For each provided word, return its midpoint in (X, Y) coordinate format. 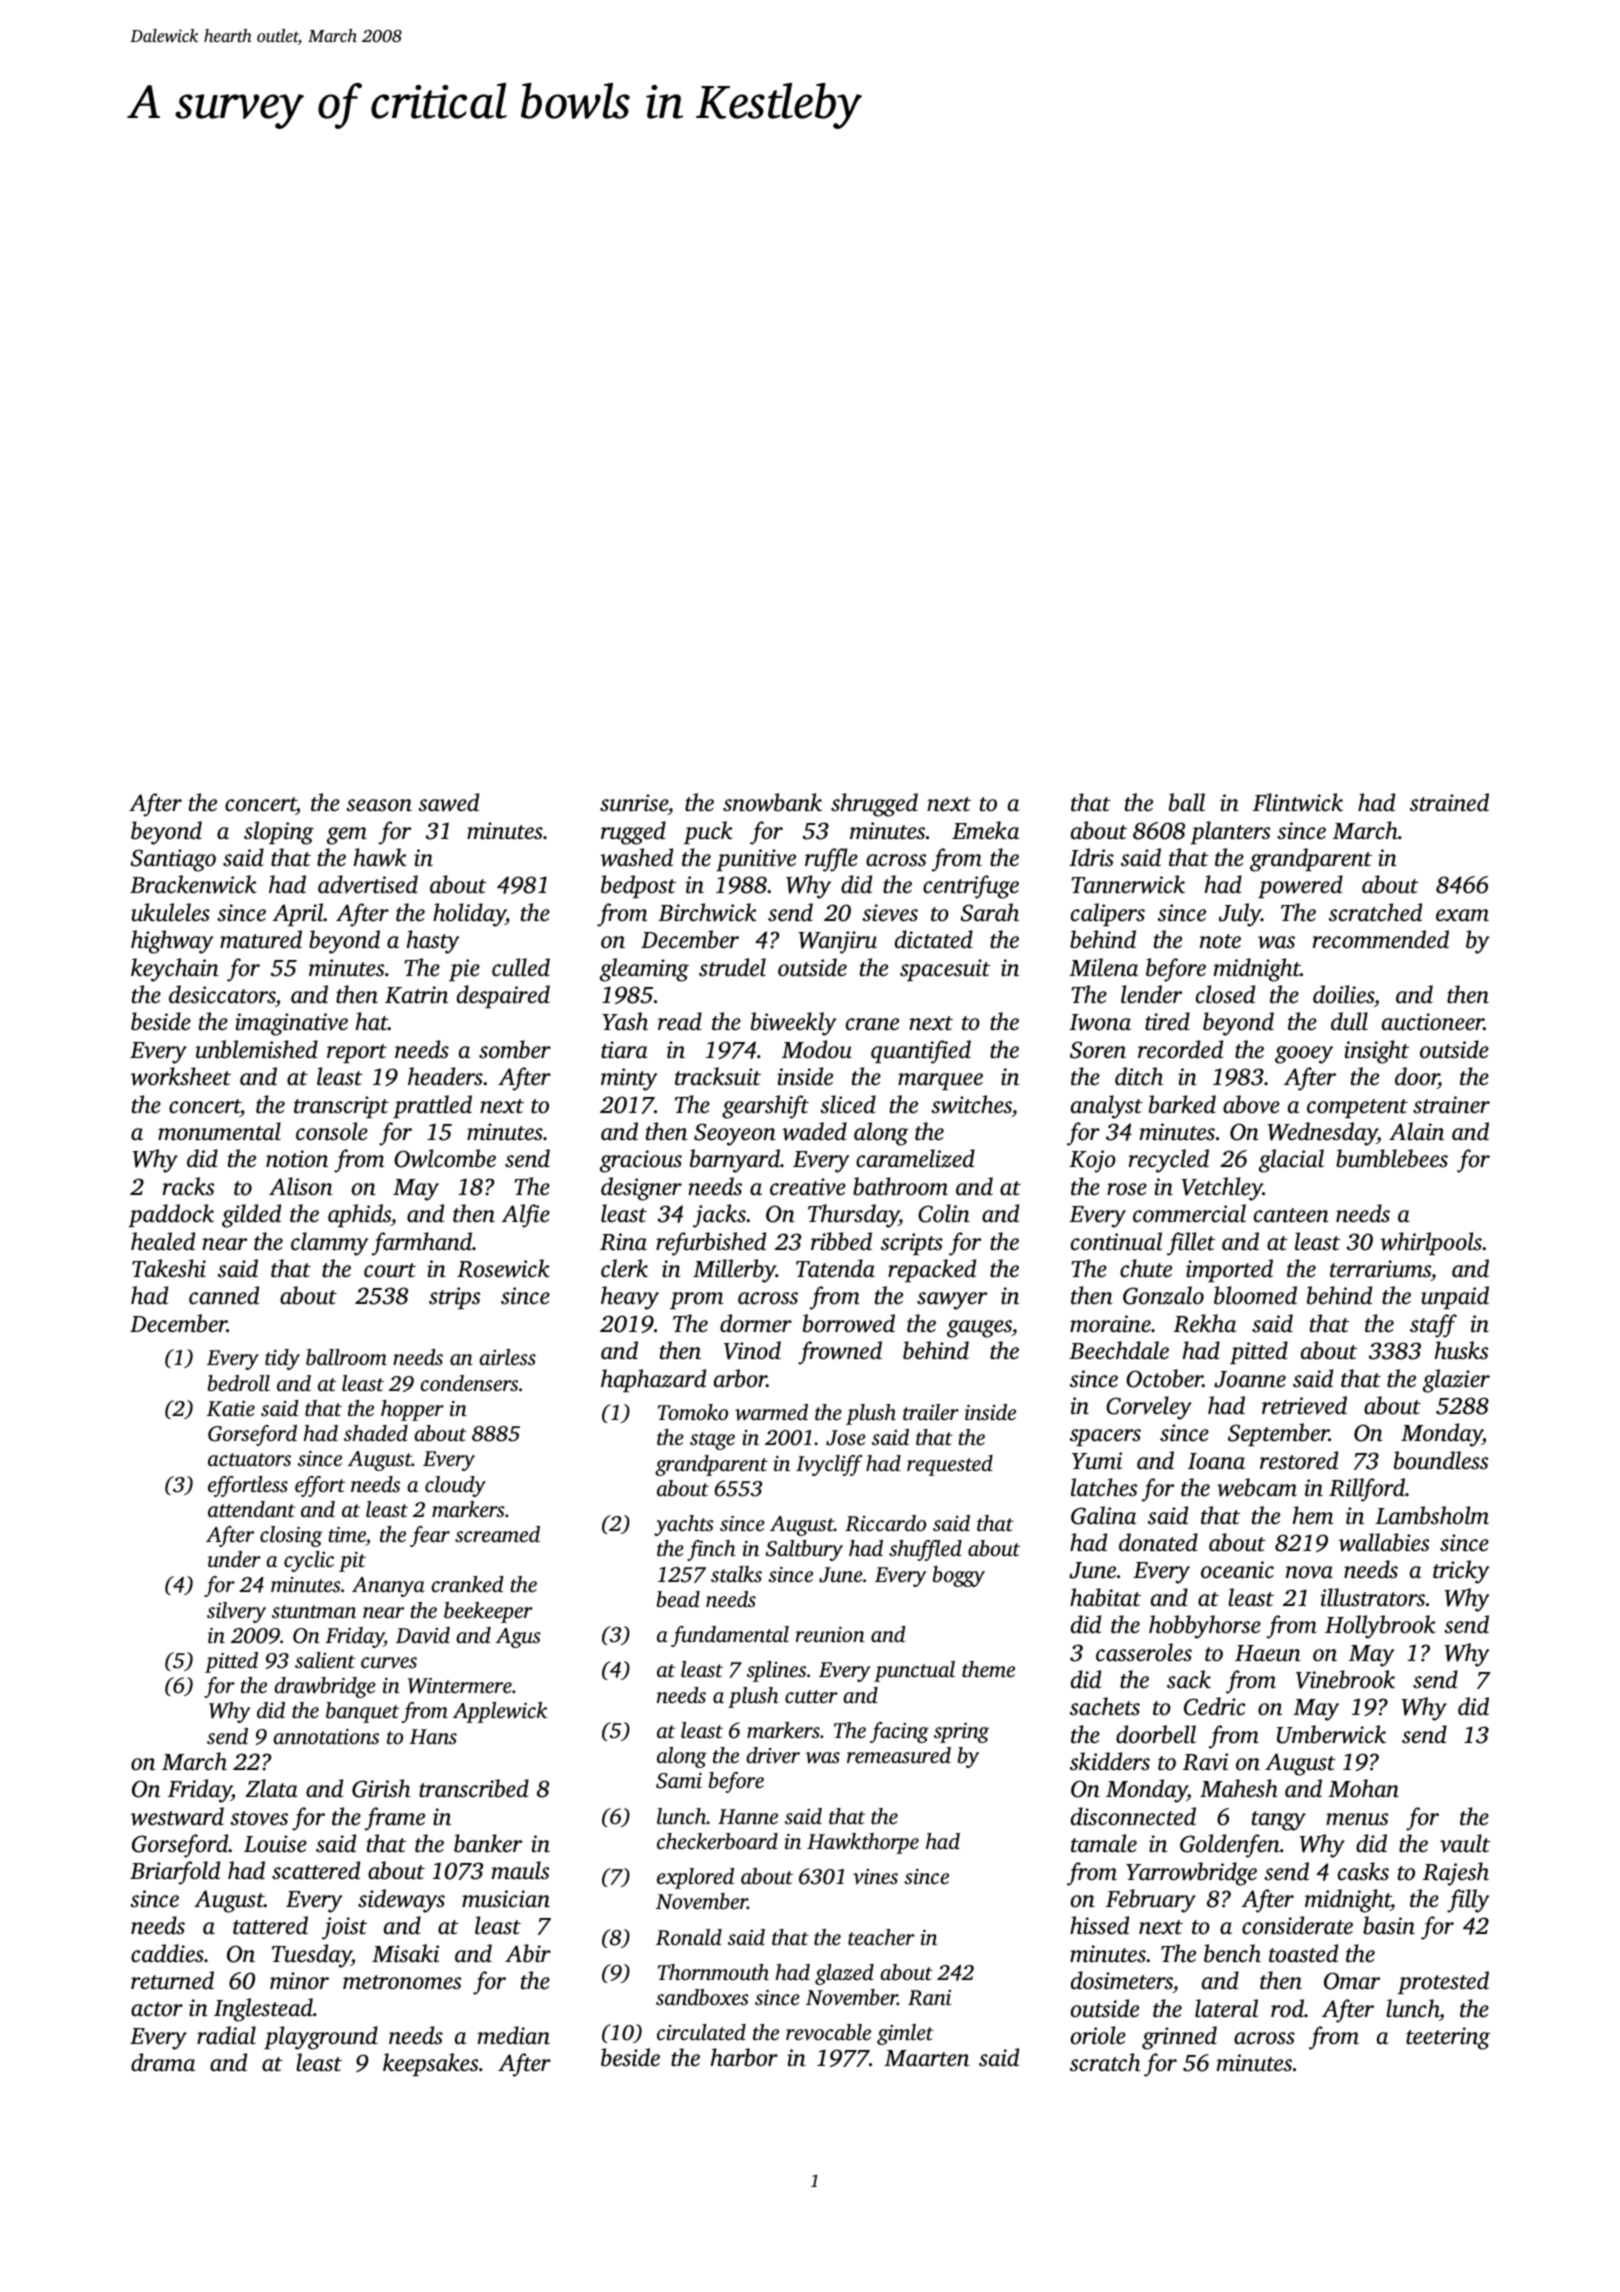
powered (1300, 886)
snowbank (772, 802)
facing (899, 1732)
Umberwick (1331, 1734)
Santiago (173, 860)
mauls (520, 1870)
